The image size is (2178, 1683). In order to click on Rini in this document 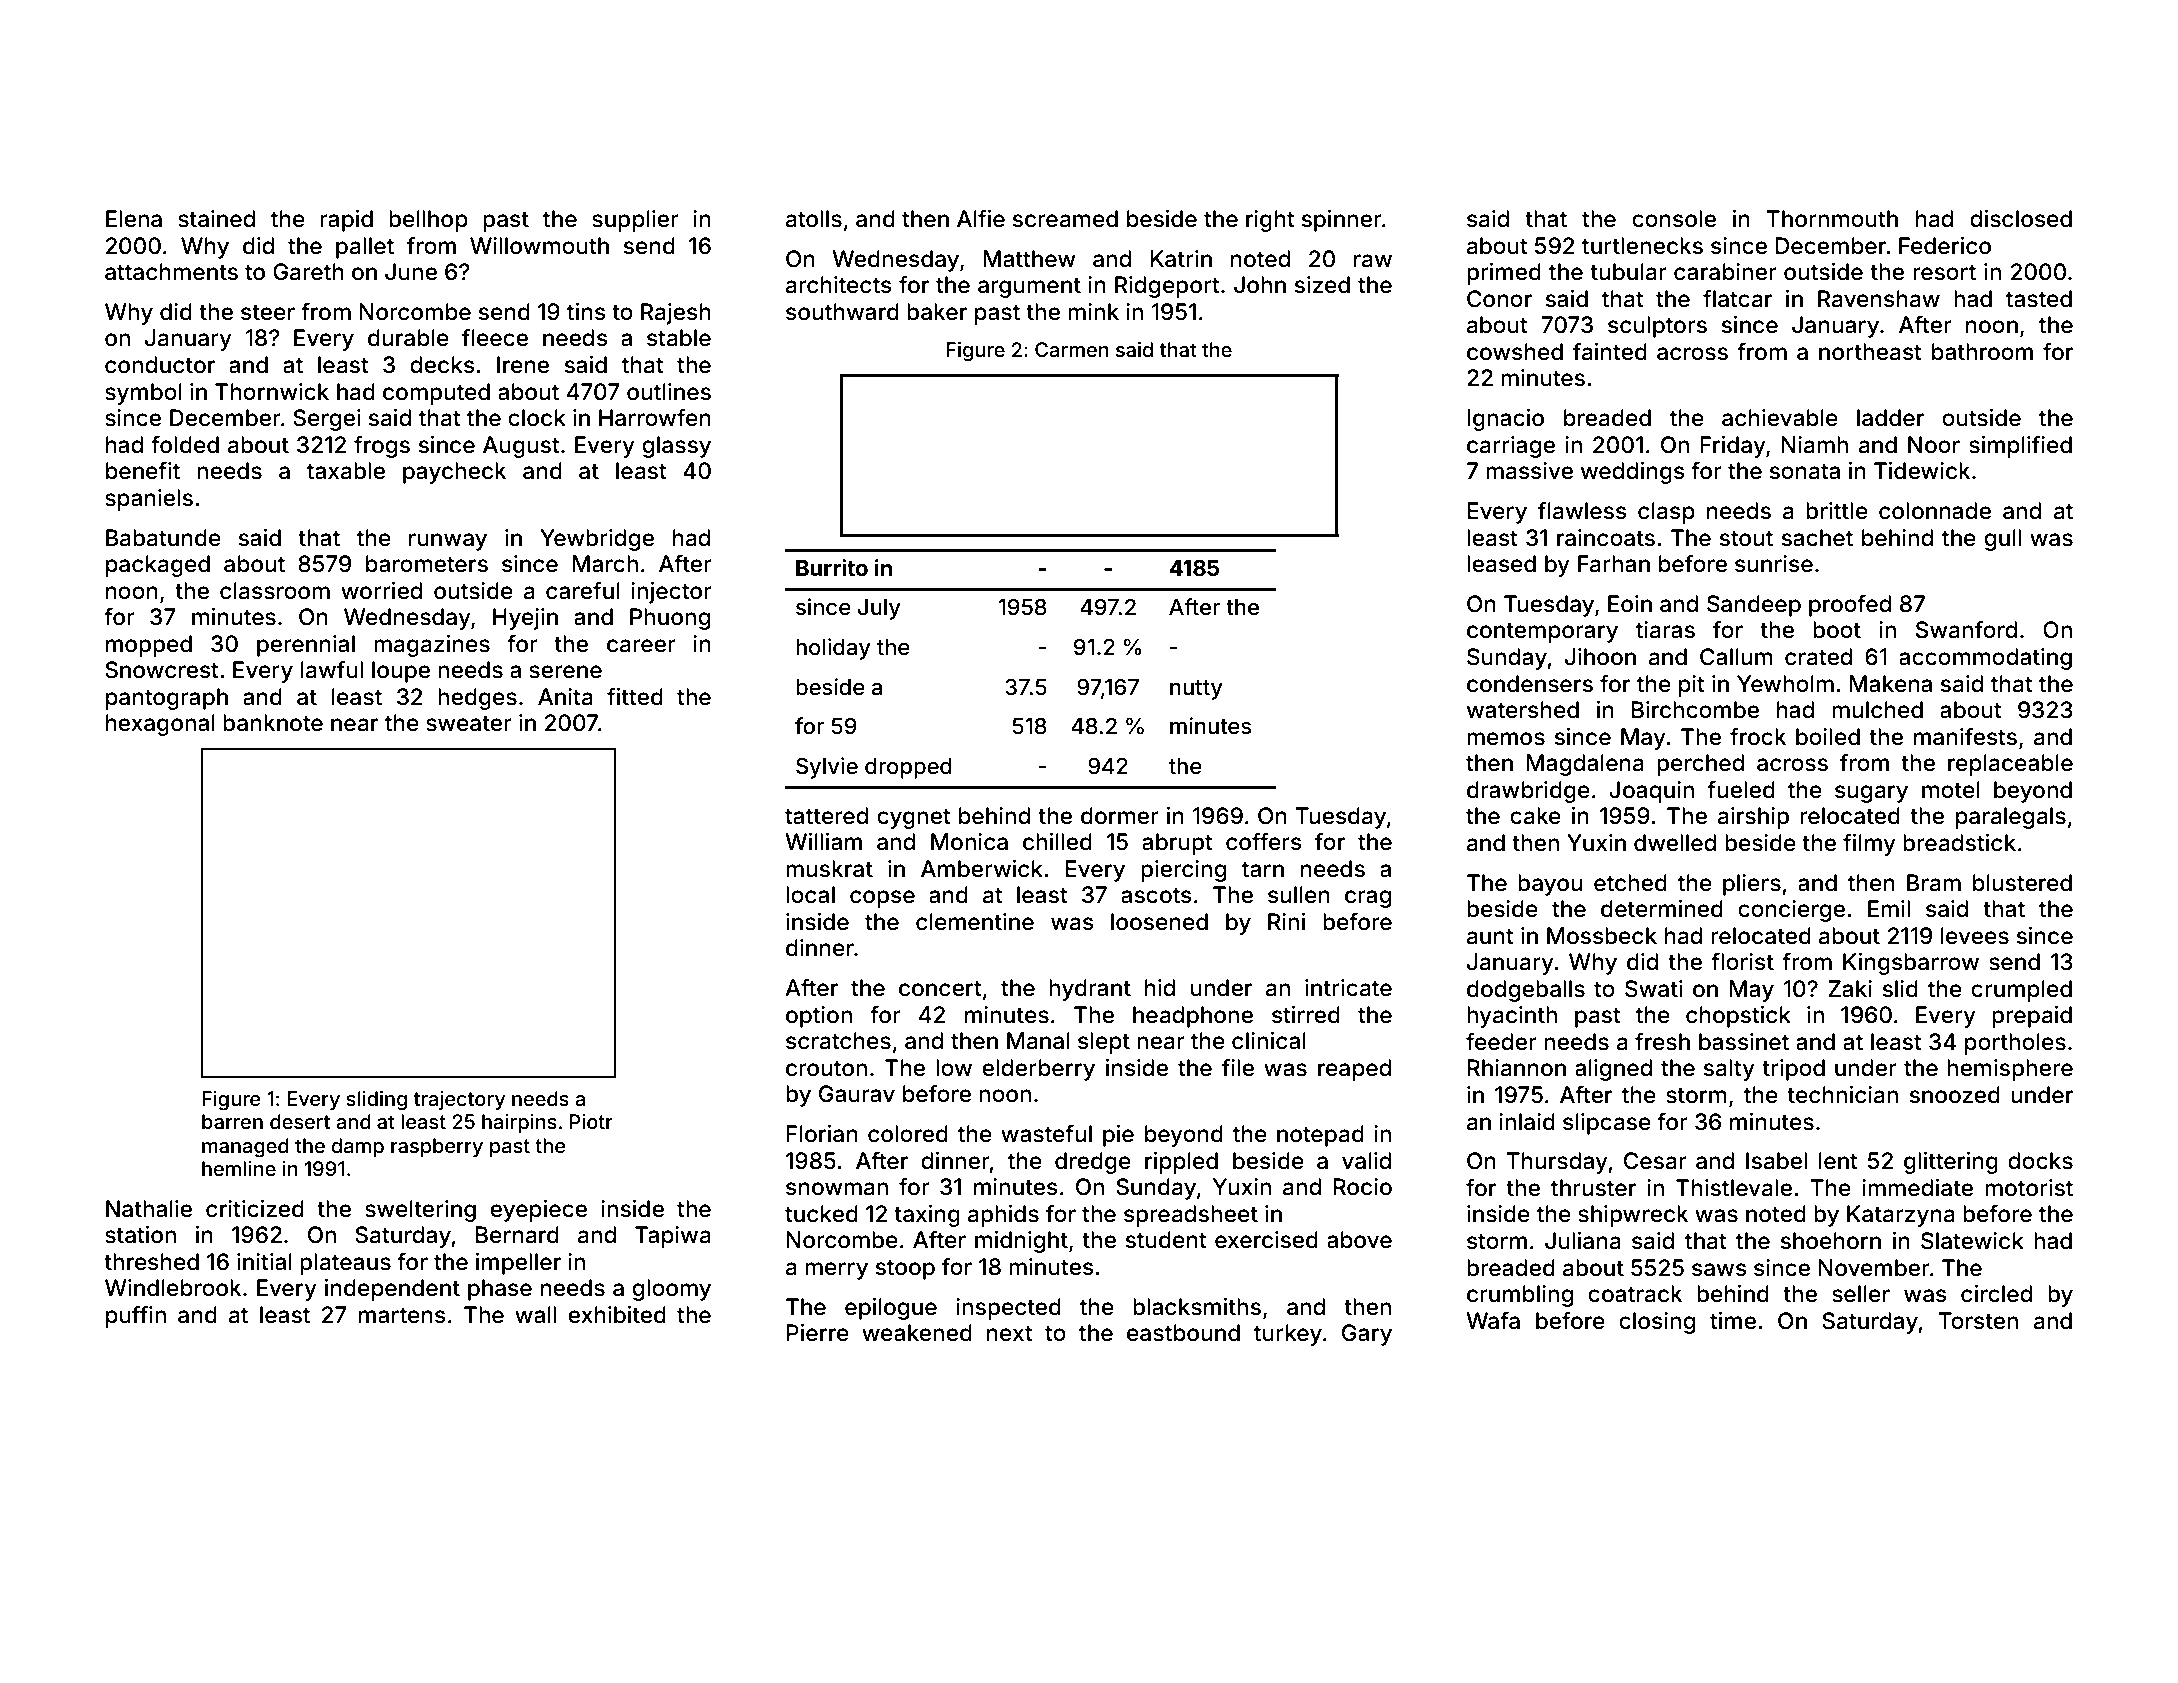, I will do `click(1286, 921)`.
